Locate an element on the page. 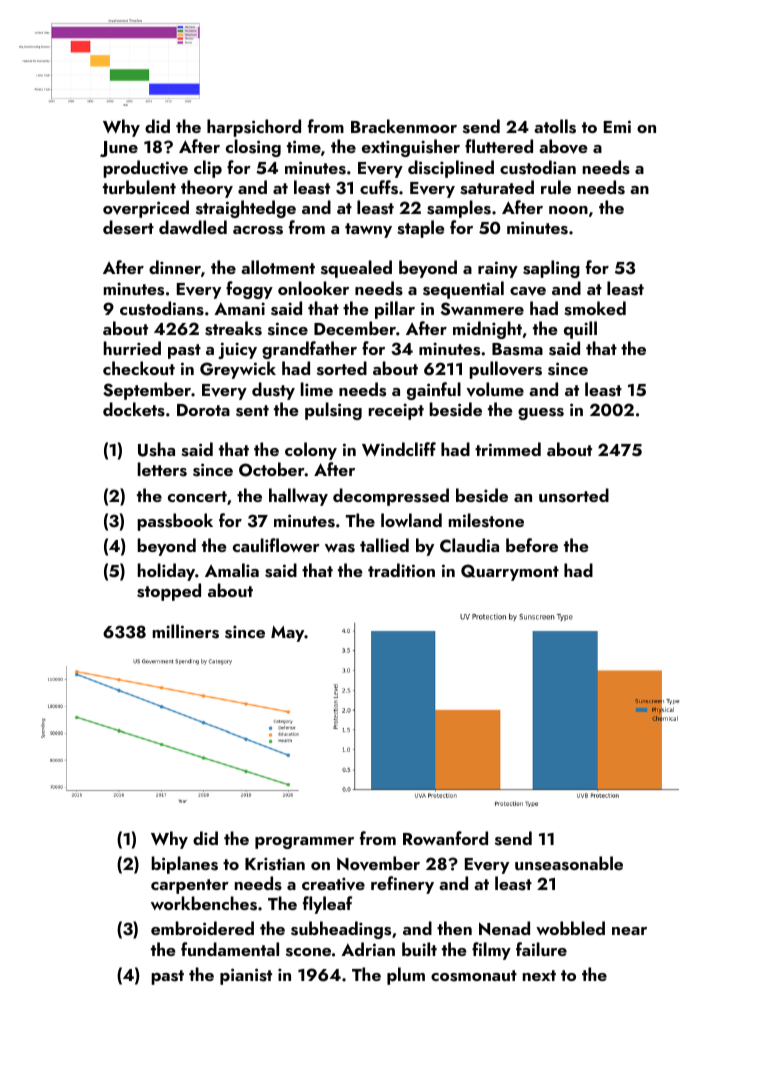  desert is located at coordinates (128, 227).
